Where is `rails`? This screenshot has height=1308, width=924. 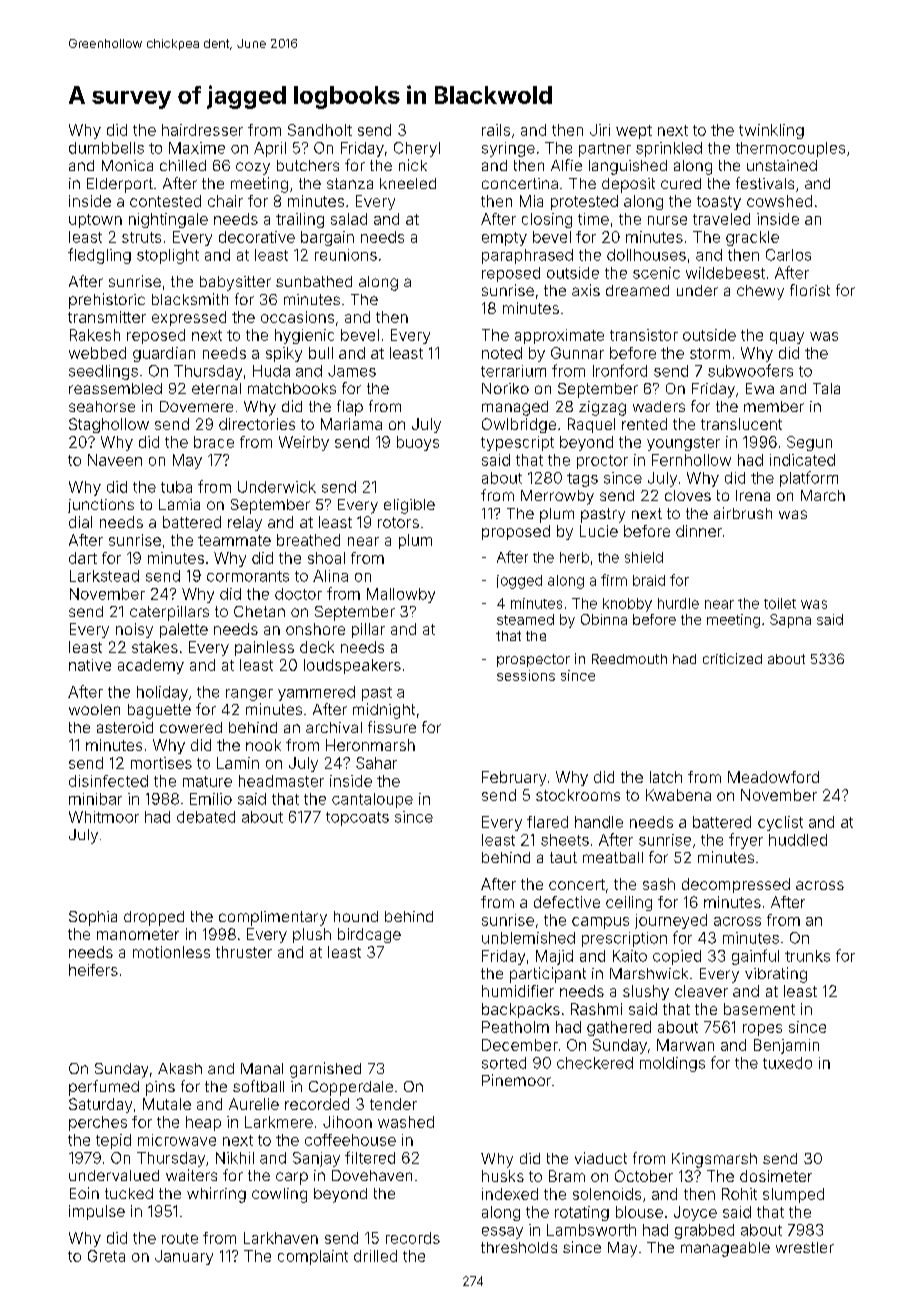 rails is located at coordinates (496, 130).
